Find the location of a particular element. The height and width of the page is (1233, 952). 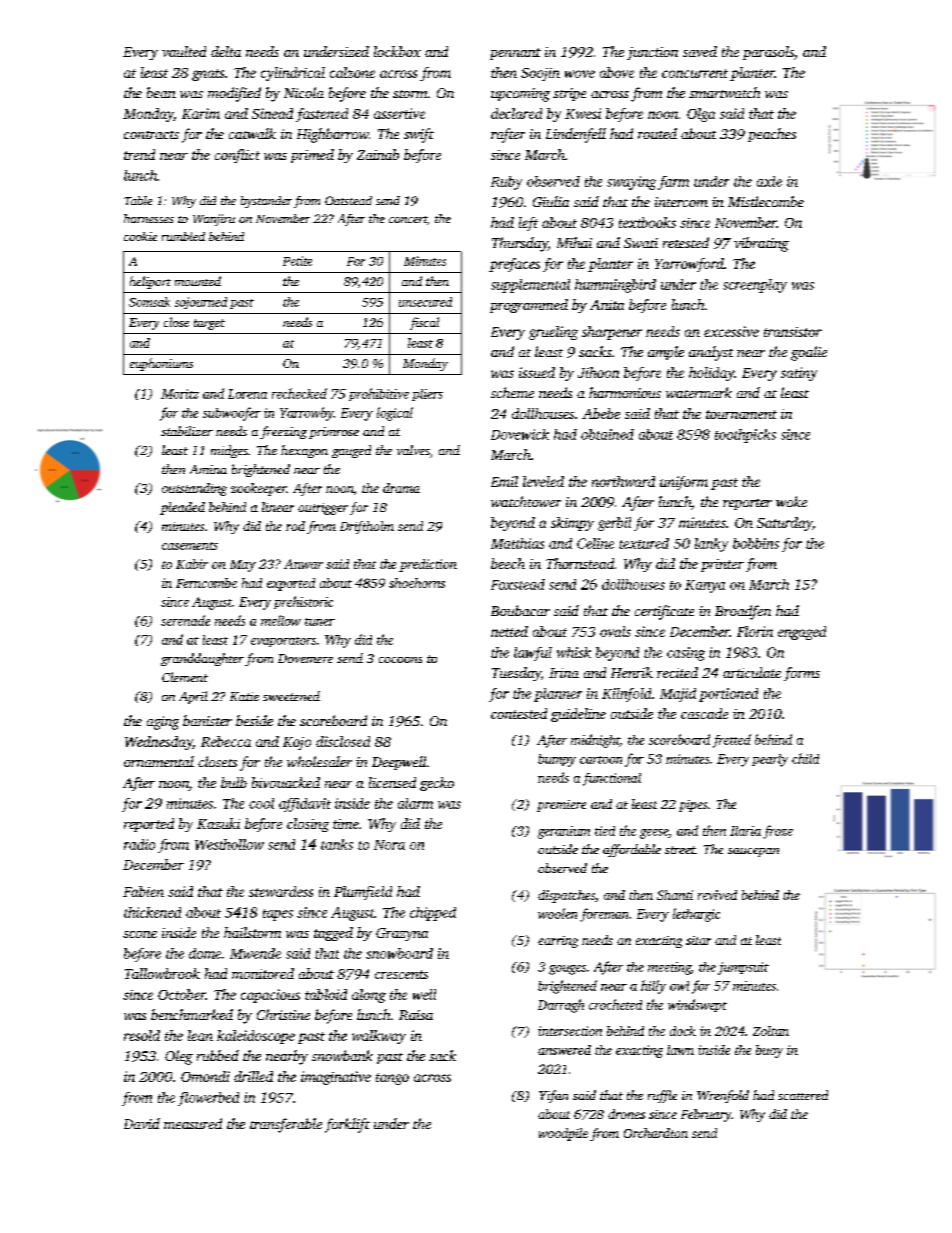

Clement is located at coordinates (185, 677).
